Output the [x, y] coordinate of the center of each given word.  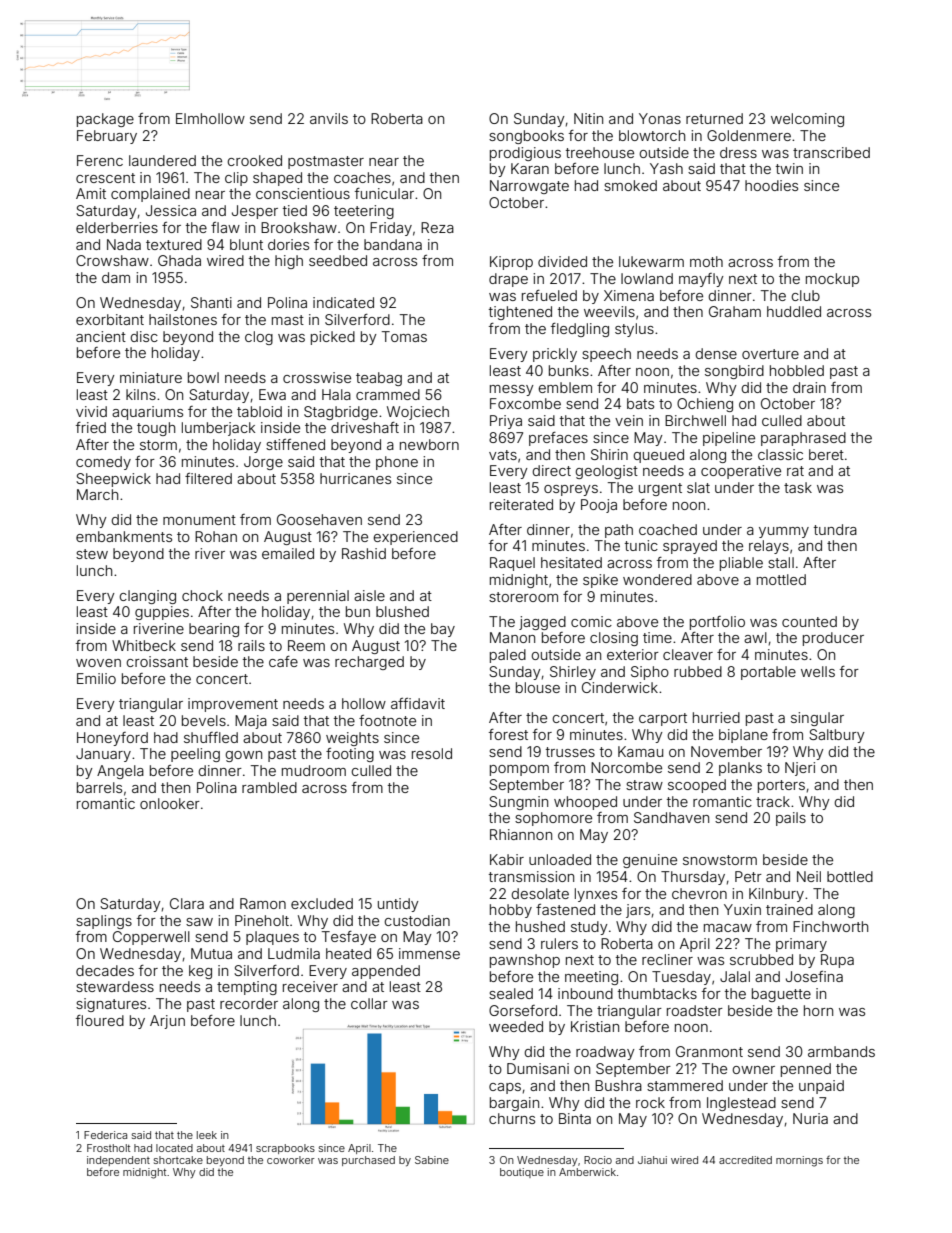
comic [591, 621]
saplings [104, 922]
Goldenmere [749, 135]
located [174, 1148]
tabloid [259, 411]
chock [202, 595]
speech [606, 355]
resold [432, 753]
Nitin [588, 118]
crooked [254, 160]
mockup [832, 280]
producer [833, 639]
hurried [716, 717]
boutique [522, 1173]
